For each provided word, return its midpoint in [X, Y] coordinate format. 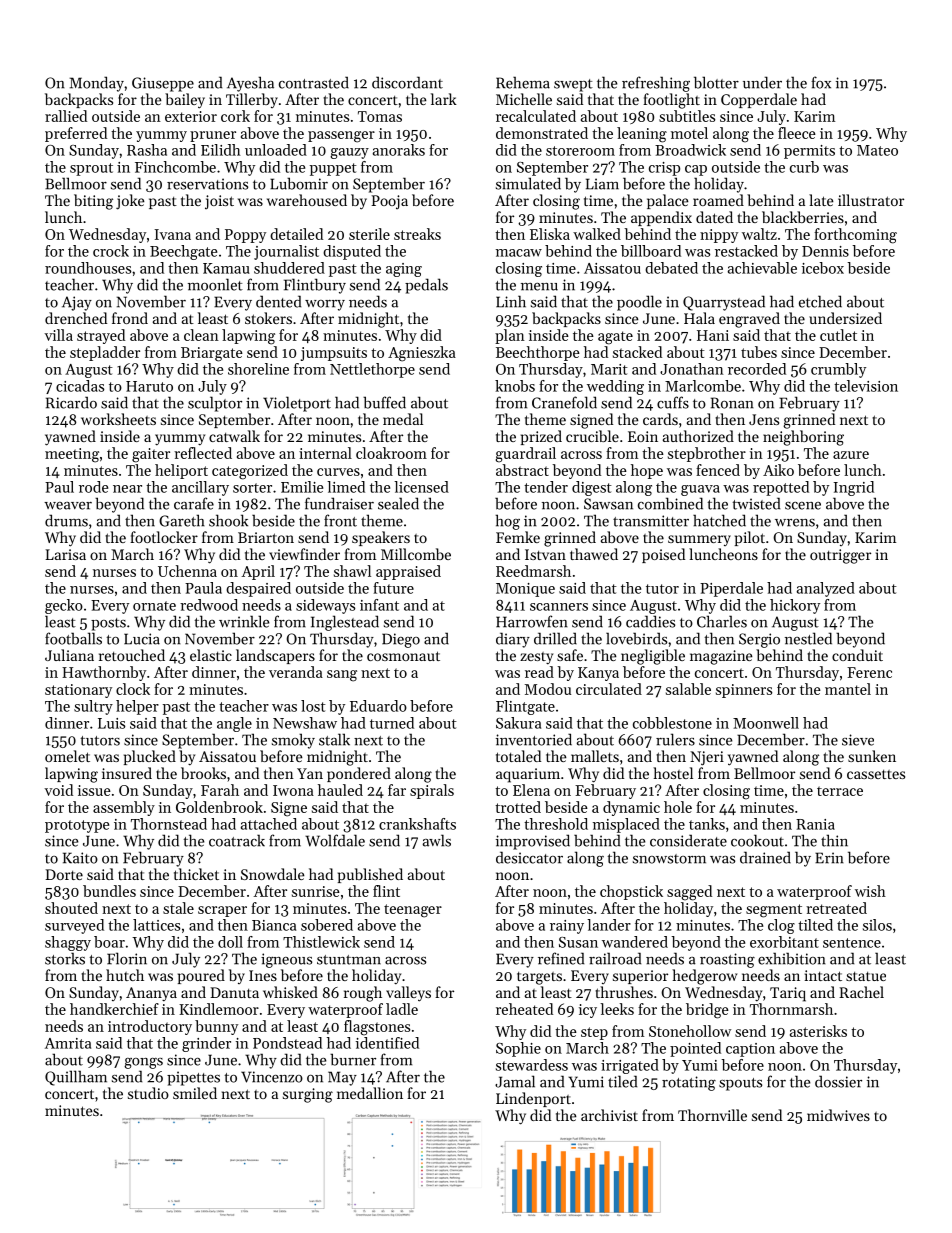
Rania [815, 824]
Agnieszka [422, 354]
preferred [76, 134]
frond [130, 318]
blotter [716, 82]
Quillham [76, 1078]
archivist [609, 1115]
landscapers [275, 656]
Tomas [380, 116]
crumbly [838, 370]
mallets [595, 756]
